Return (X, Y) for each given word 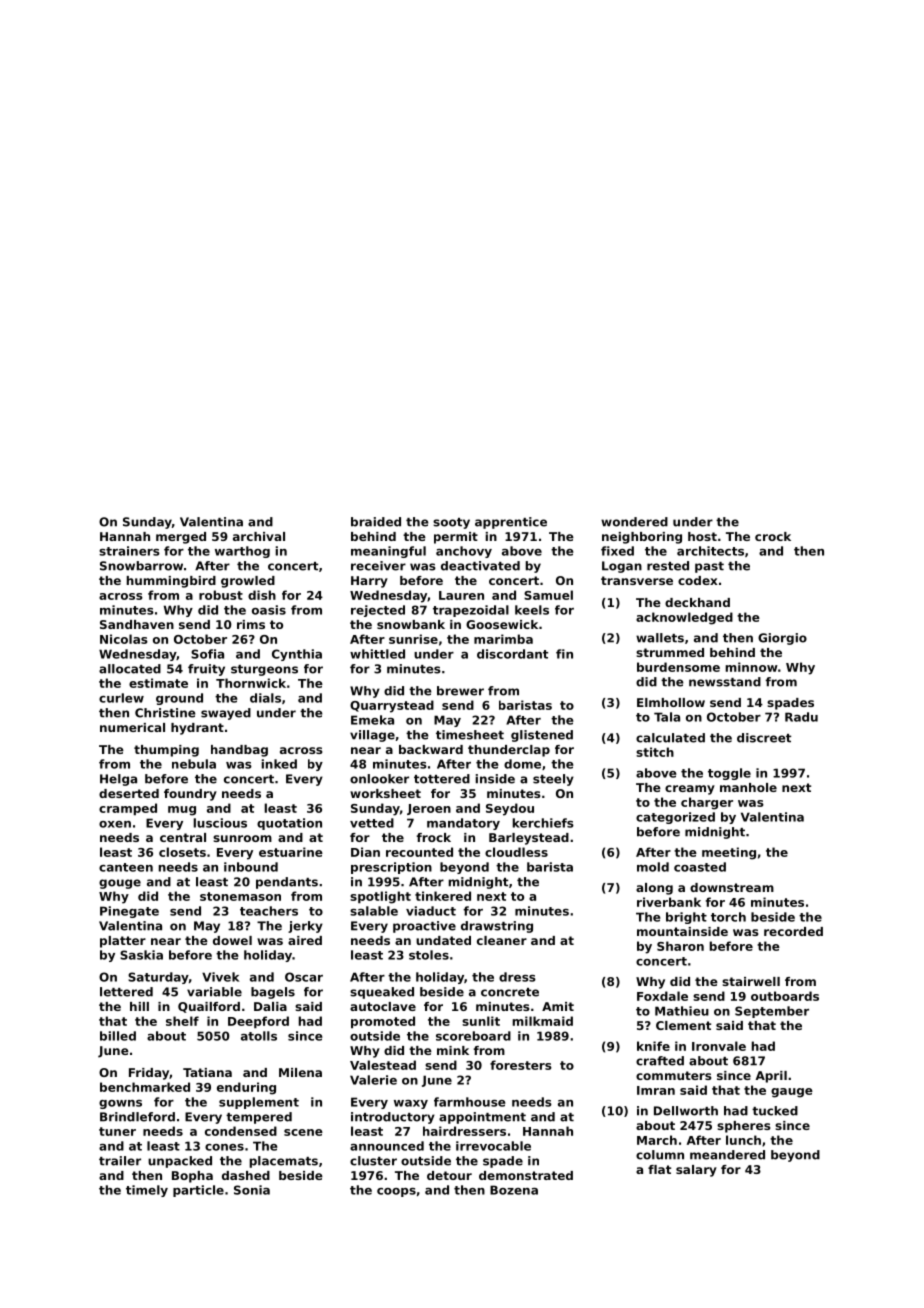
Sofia (207, 654)
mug (182, 811)
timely (147, 1191)
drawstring (497, 927)
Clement (683, 1025)
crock (773, 536)
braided (376, 522)
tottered (442, 779)
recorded (793, 931)
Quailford (209, 1007)
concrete (510, 992)
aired (305, 940)
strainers (129, 551)
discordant (512, 654)
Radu (801, 717)
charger (707, 803)
